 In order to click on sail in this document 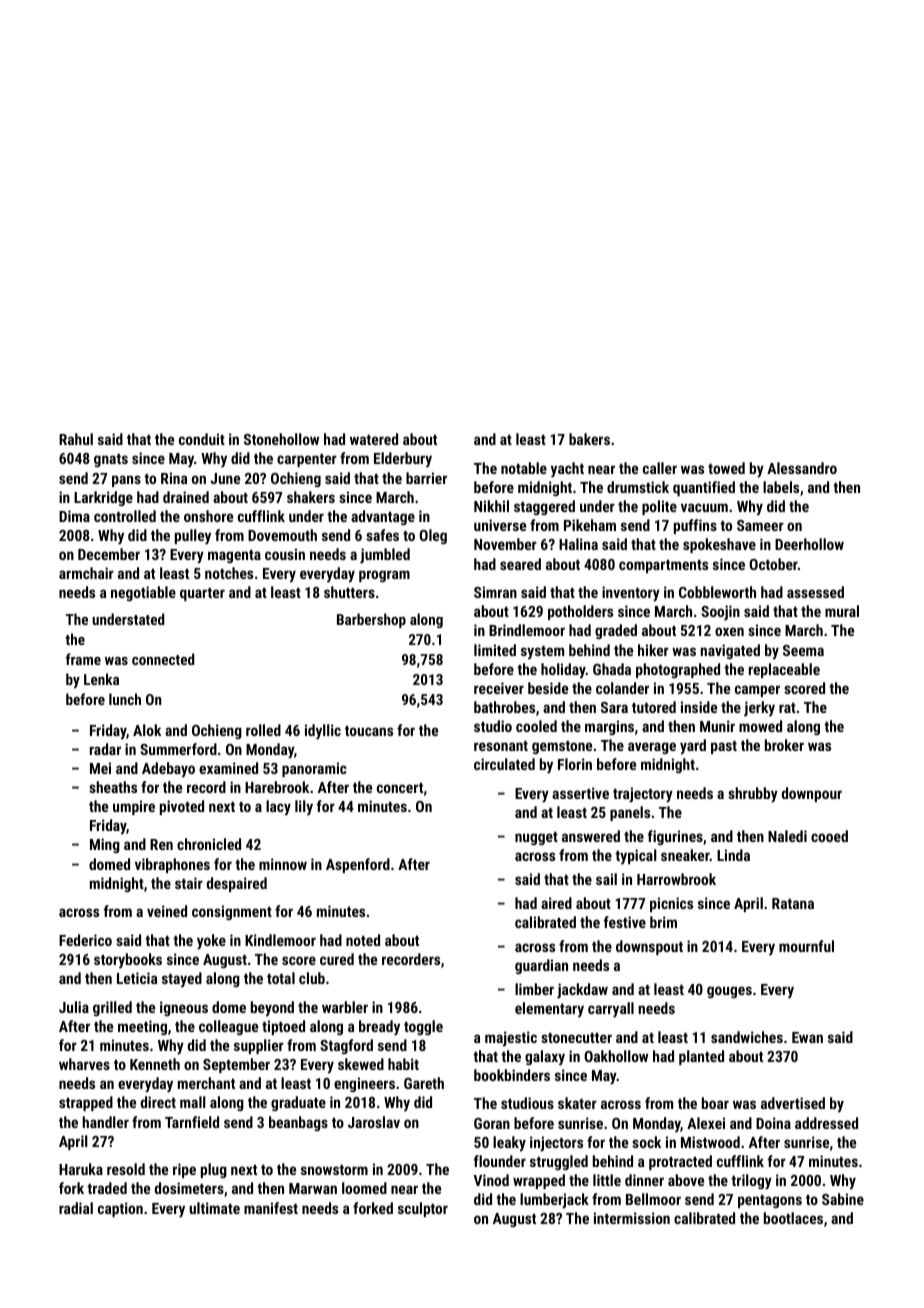, I will do `click(606, 879)`.
